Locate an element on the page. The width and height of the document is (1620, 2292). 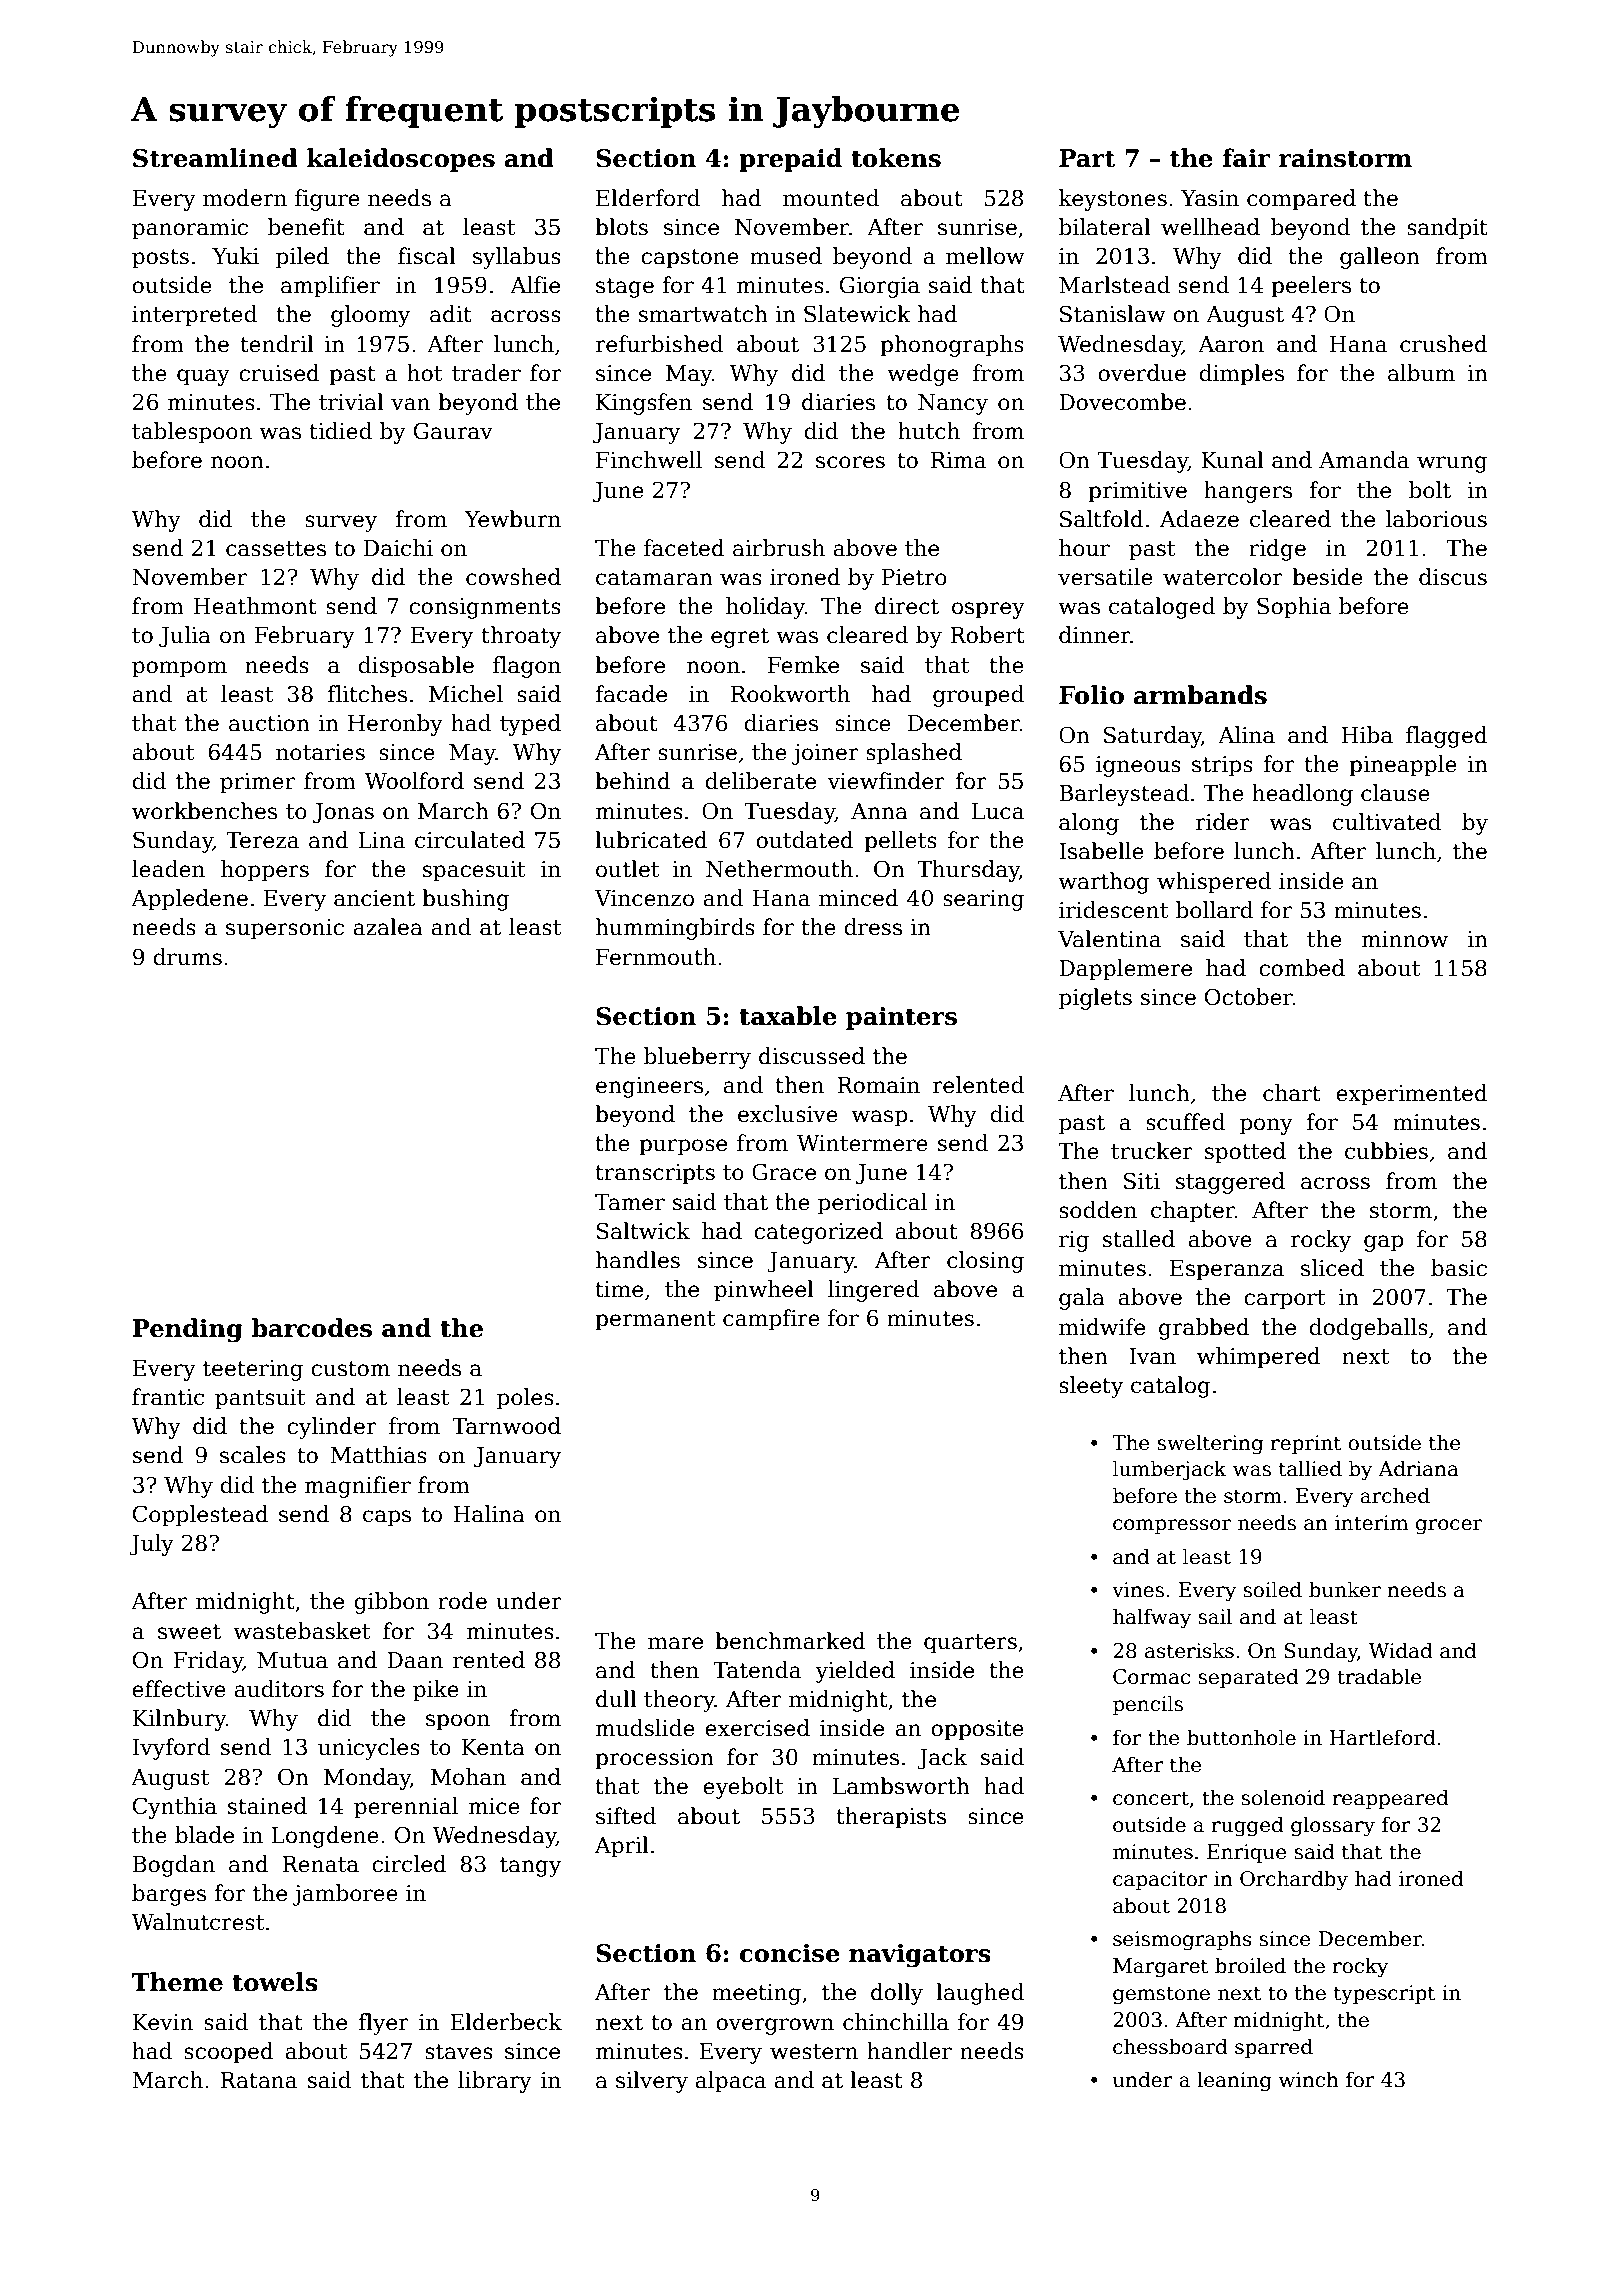
Ratana is located at coordinates (258, 2080).
